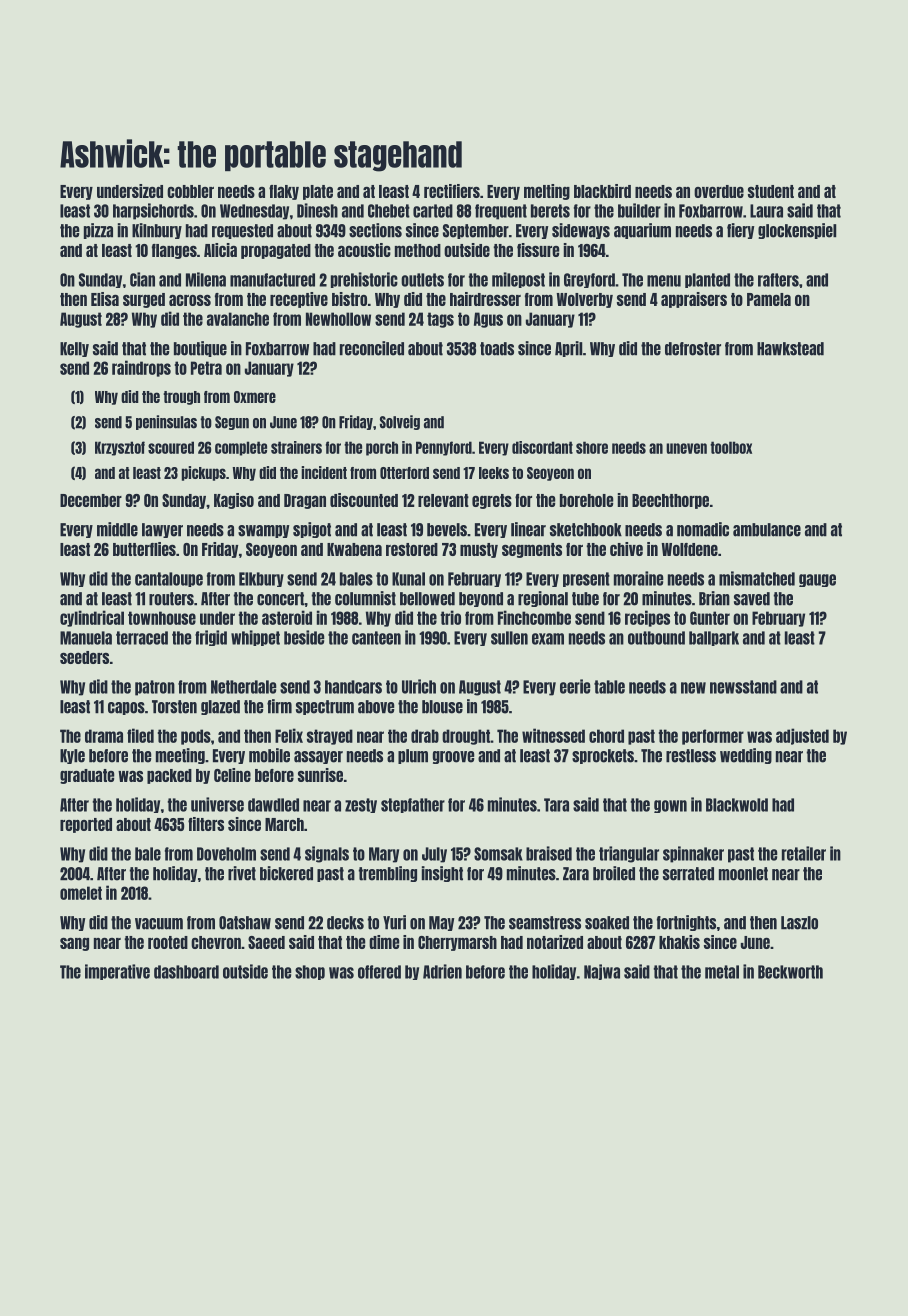 The image size is (908, 1316). What do you see at coordinates (318, 192) in the screenshot?
I see `plate` at bounding box center [318, 192].
